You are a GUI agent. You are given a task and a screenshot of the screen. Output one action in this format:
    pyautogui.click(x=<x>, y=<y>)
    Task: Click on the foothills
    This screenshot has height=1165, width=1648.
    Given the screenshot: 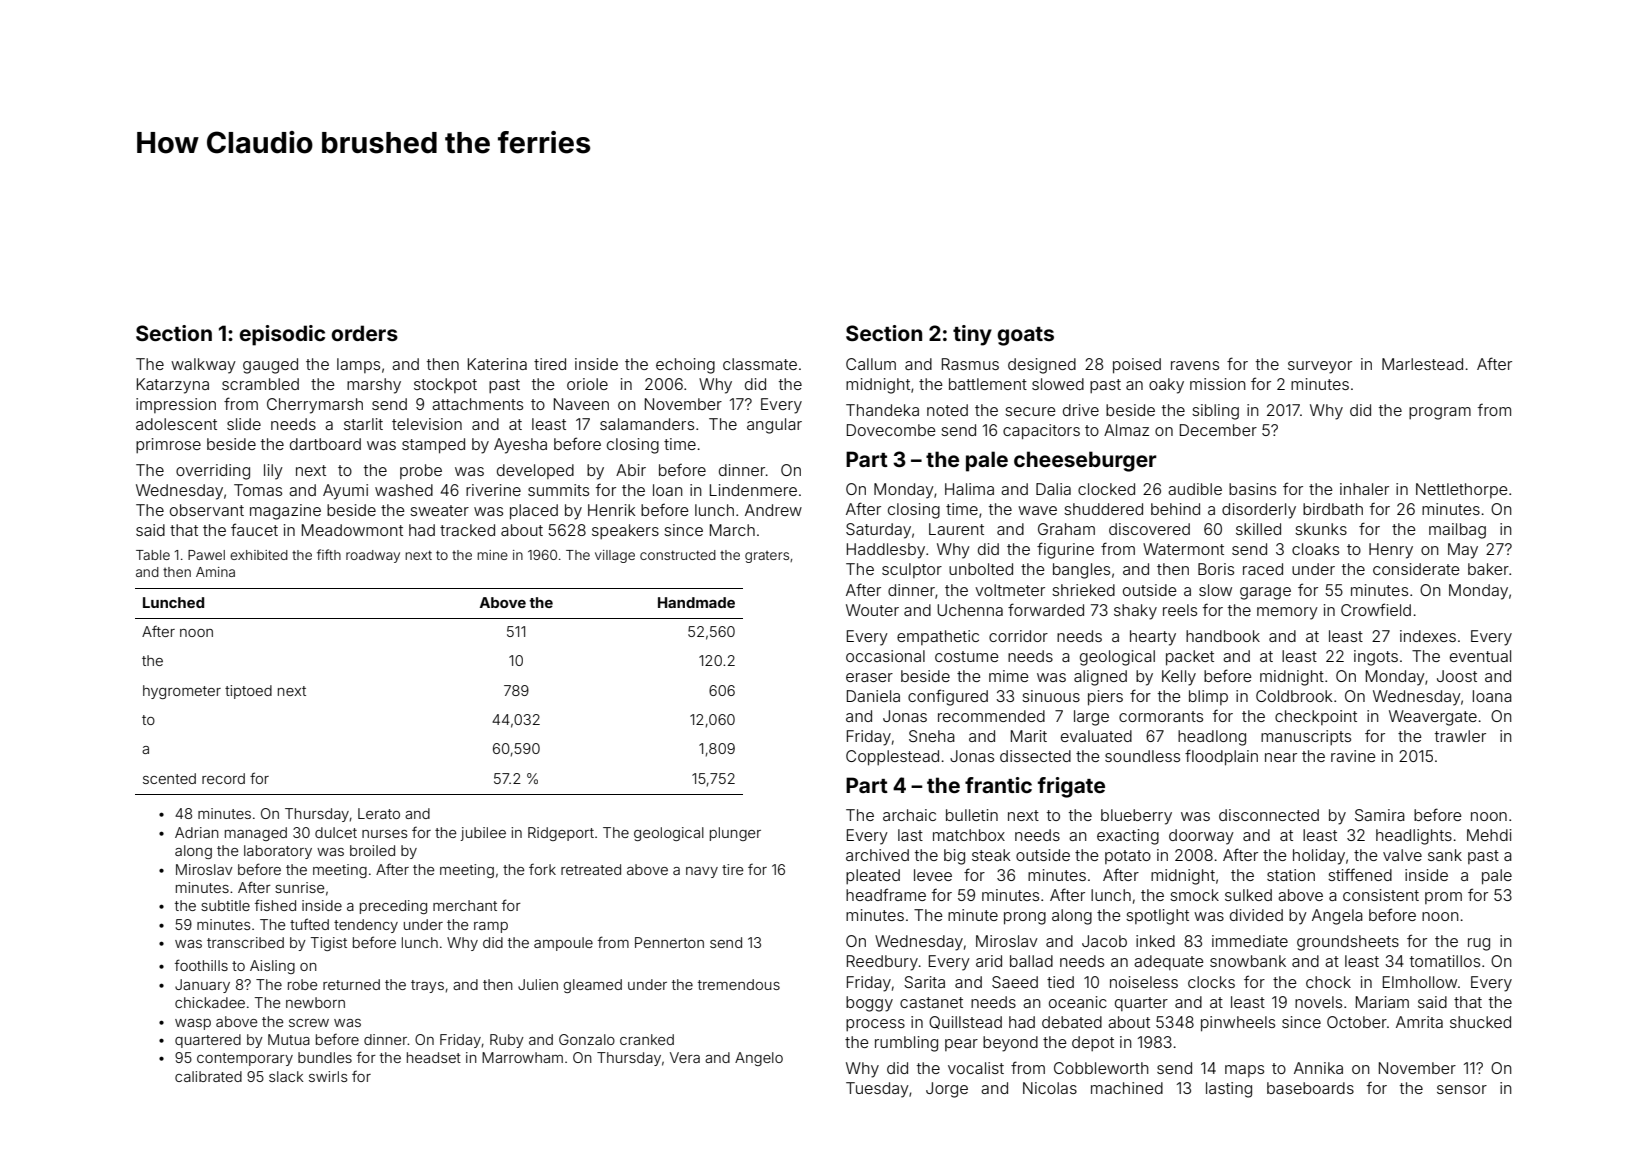 What is the action you would take?
    pyautogui.click(x=201, y=965)
